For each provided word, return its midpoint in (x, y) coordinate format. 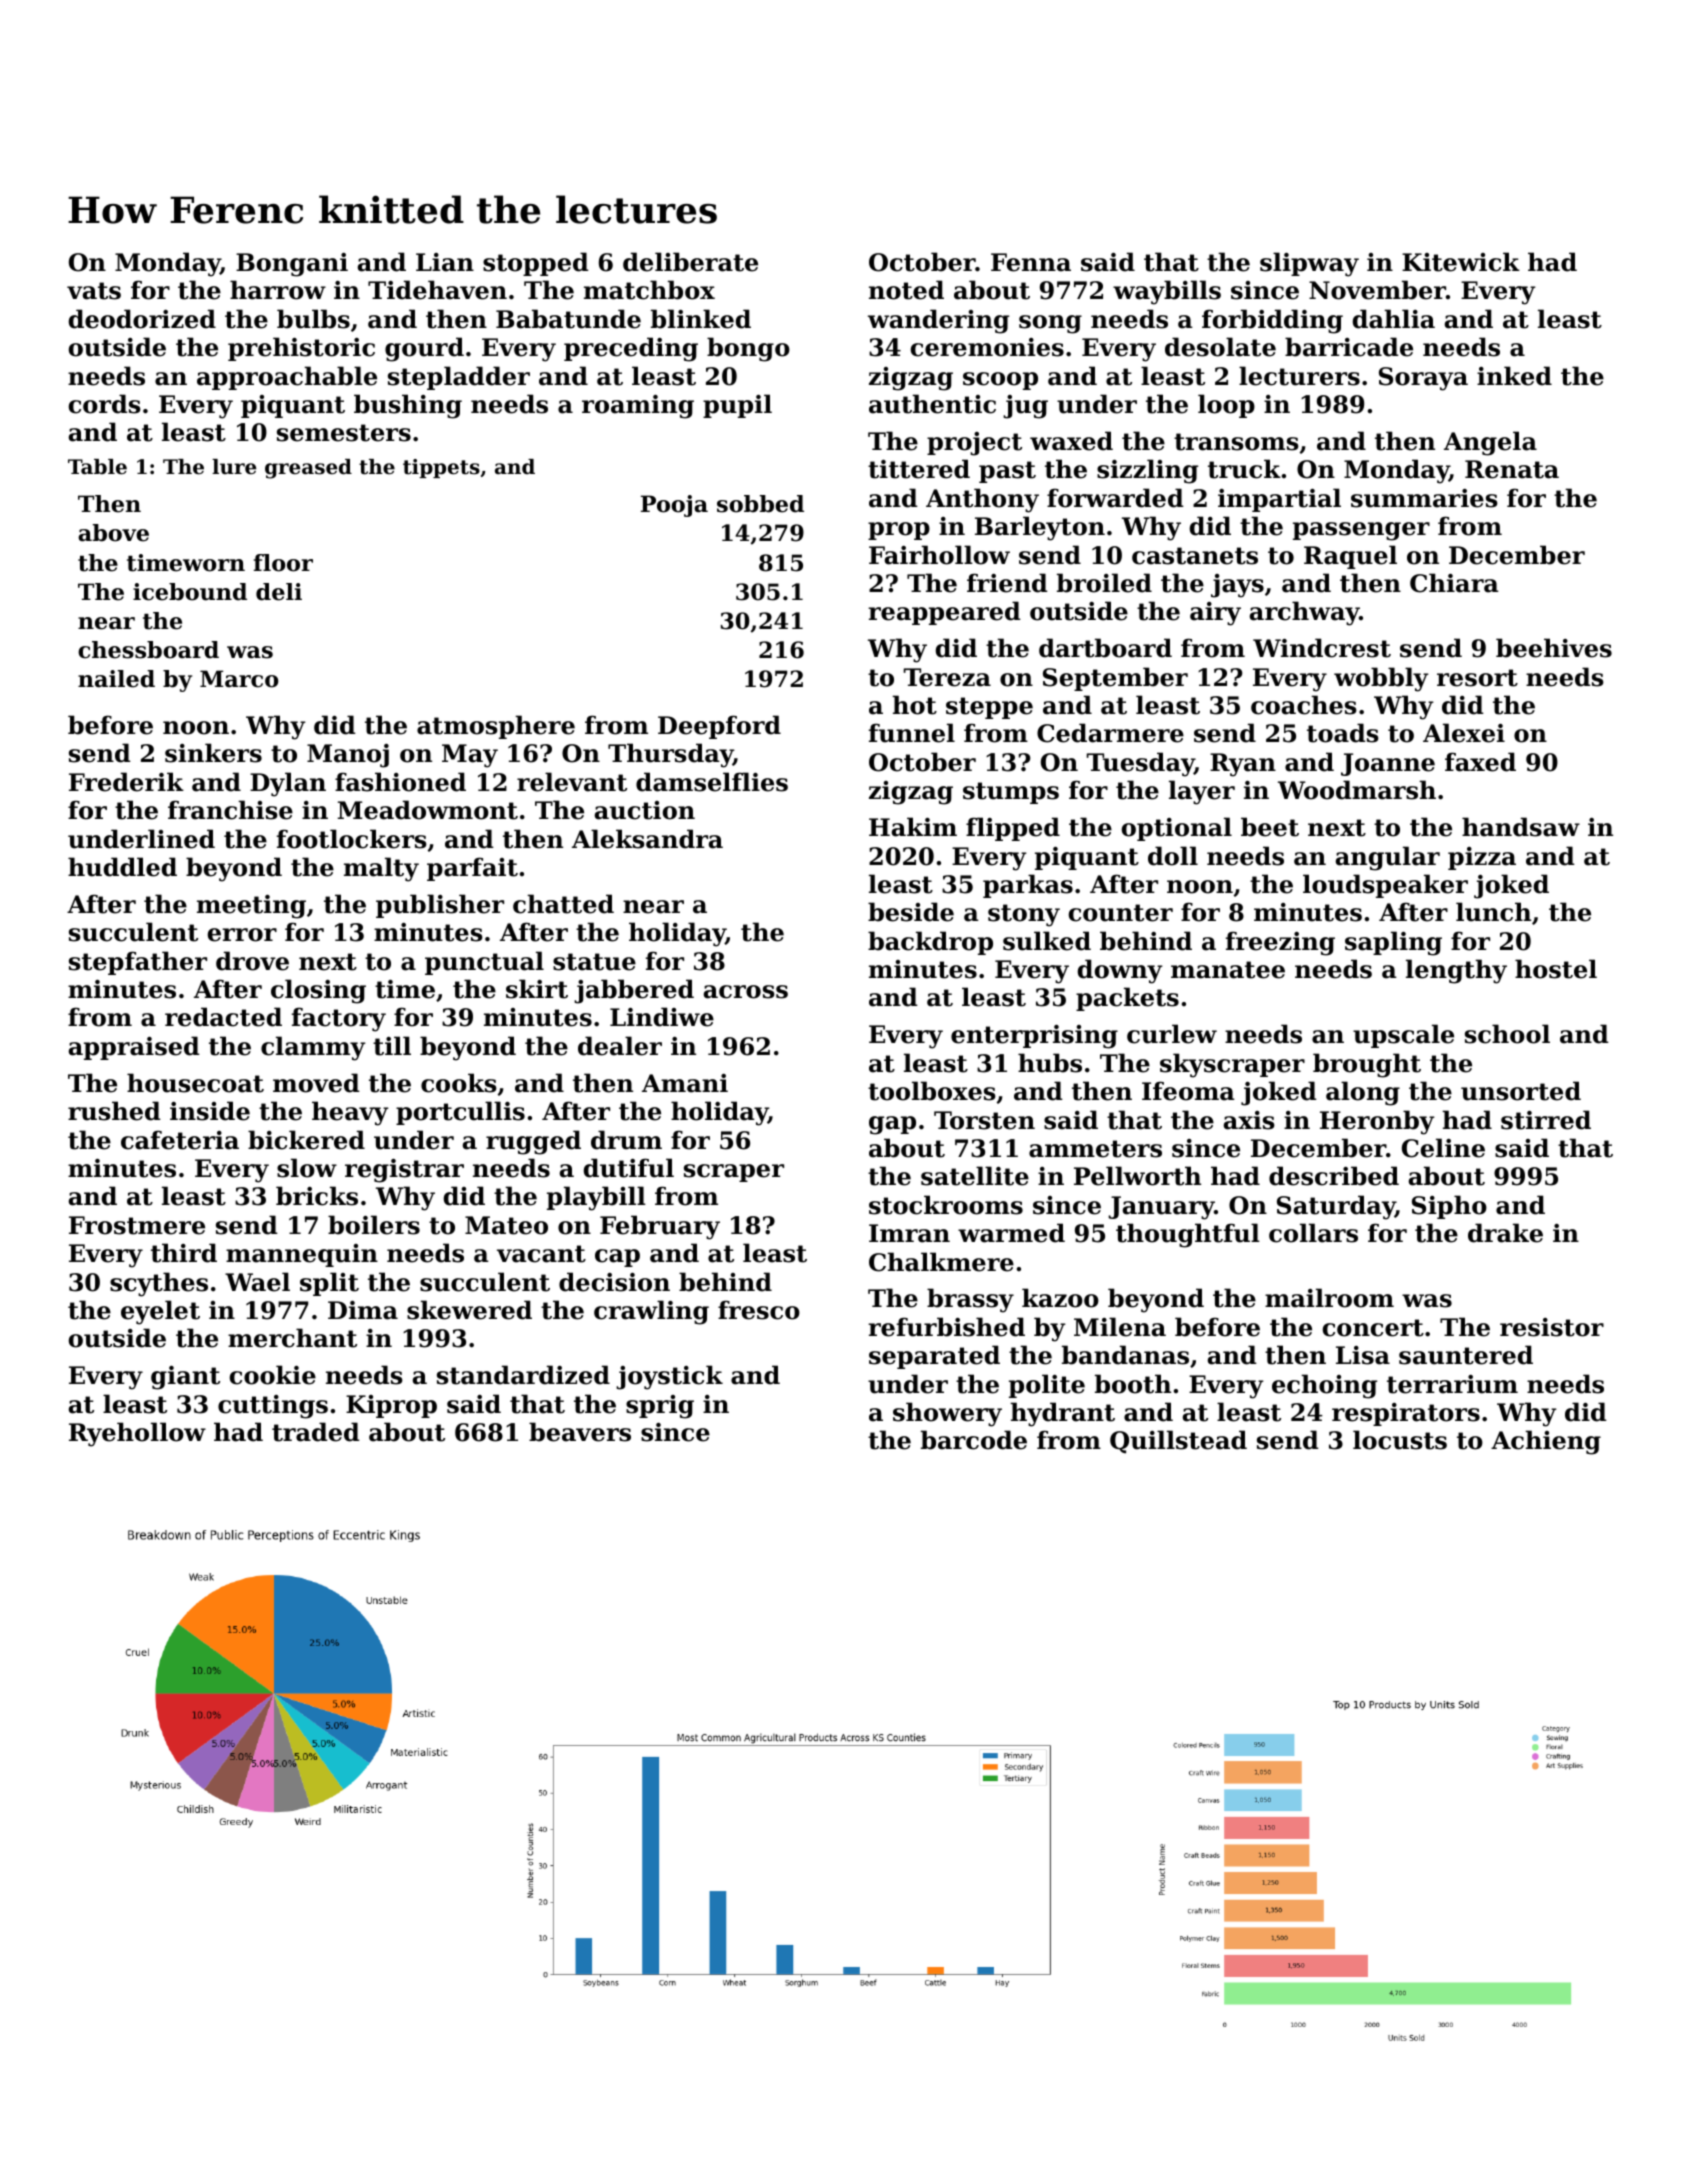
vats (94, 291)
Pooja (674, 506)
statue (594, 962)
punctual (484, 963)
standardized (523, 1375)
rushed (114, 1111)
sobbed (760, 504)
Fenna (1031, 262)
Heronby (1377, 1122)
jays (1237, 586)
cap (617, 1258)
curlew (1172, 1034)
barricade (1349, 347)
